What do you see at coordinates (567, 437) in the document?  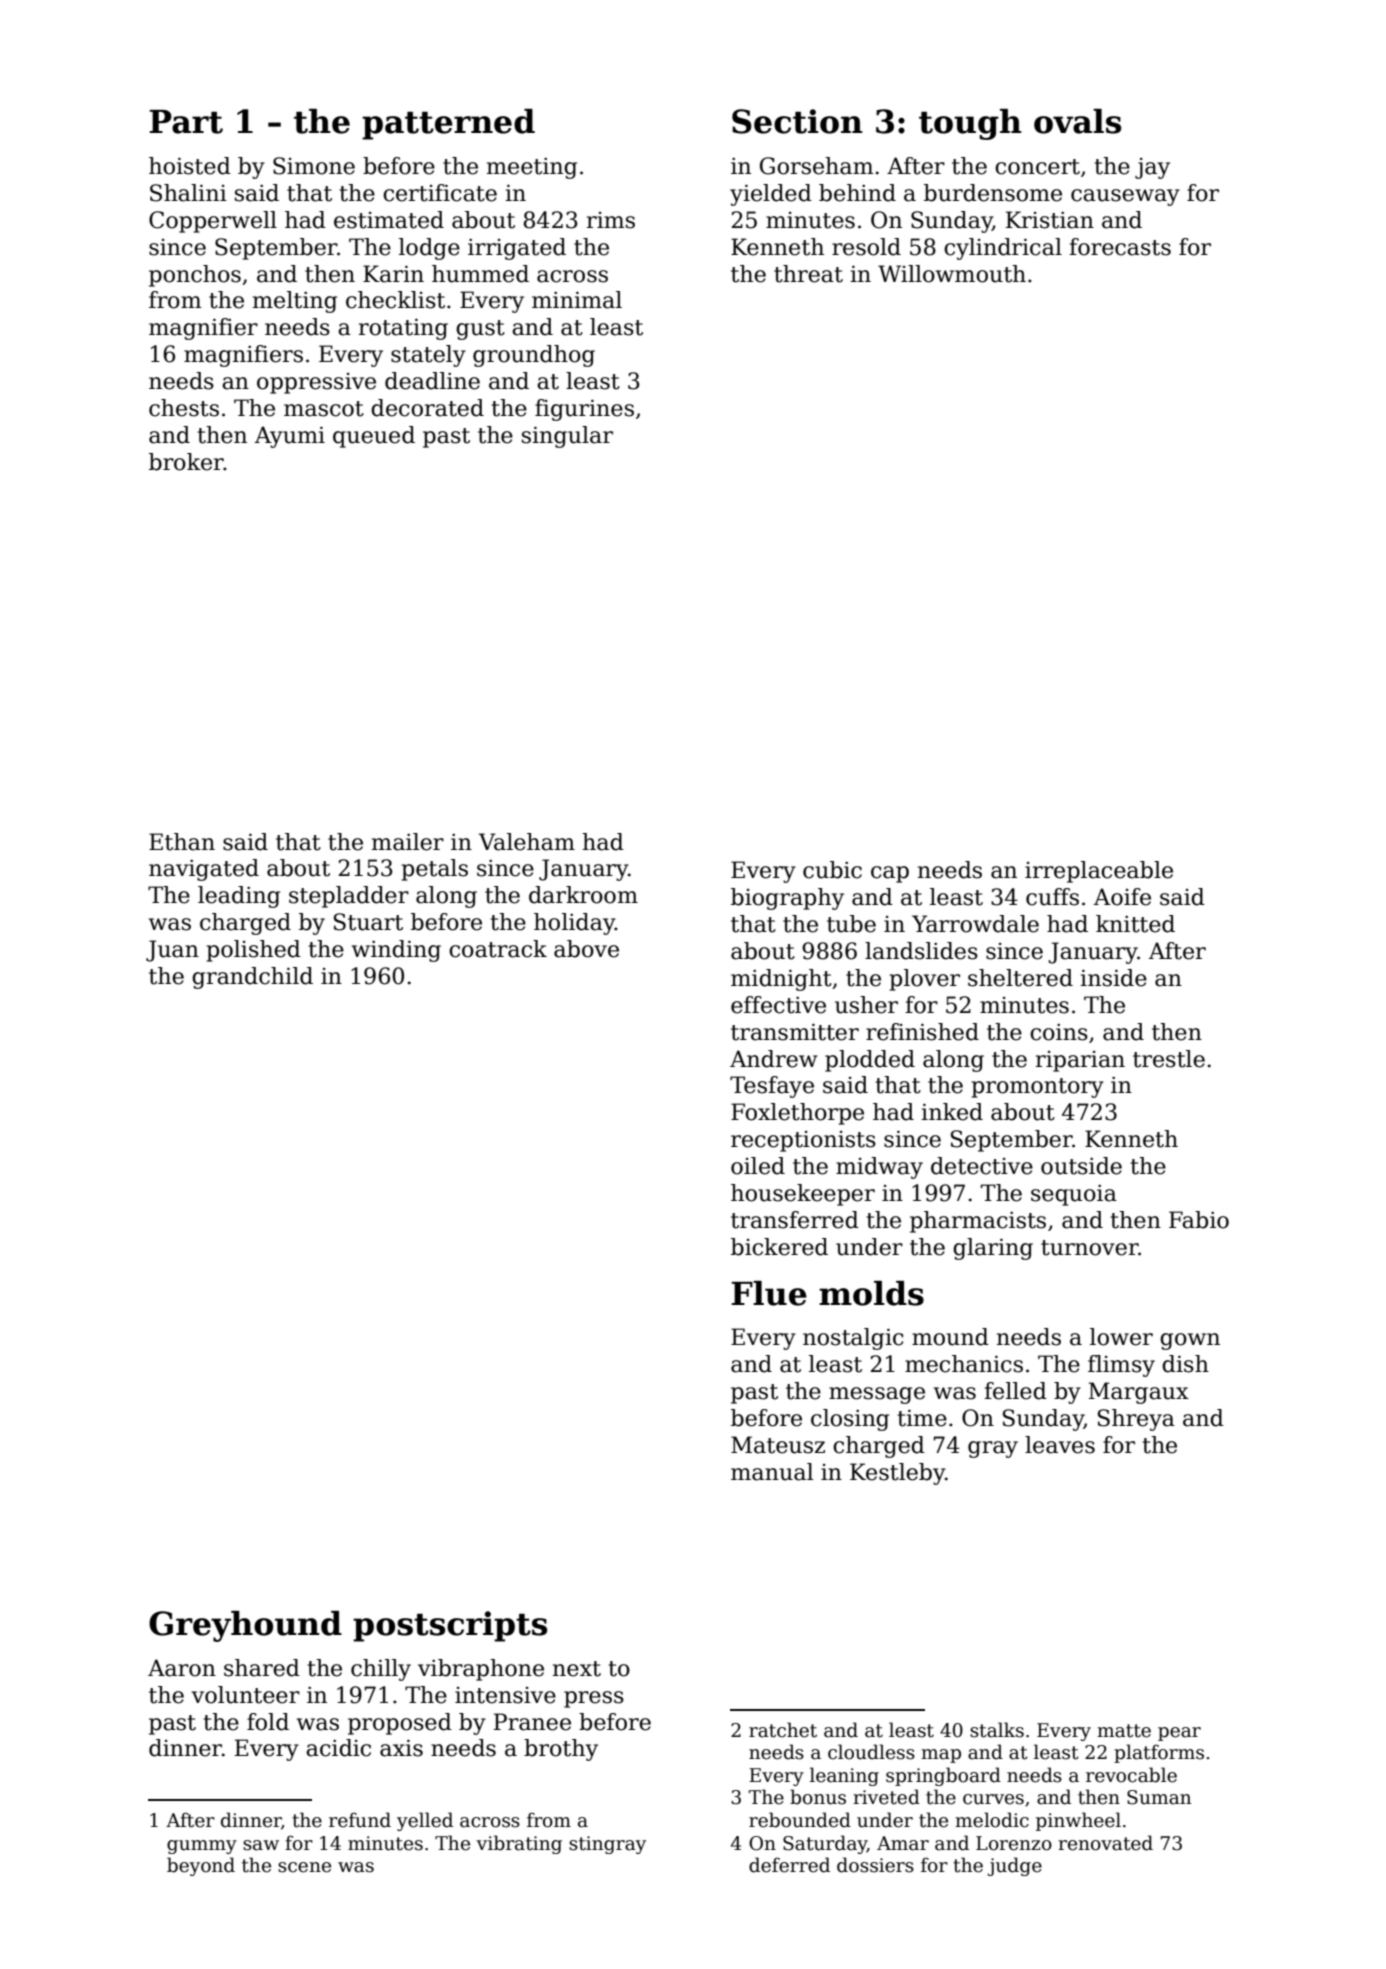 I see `singular` at bounding box center [567, 437].
